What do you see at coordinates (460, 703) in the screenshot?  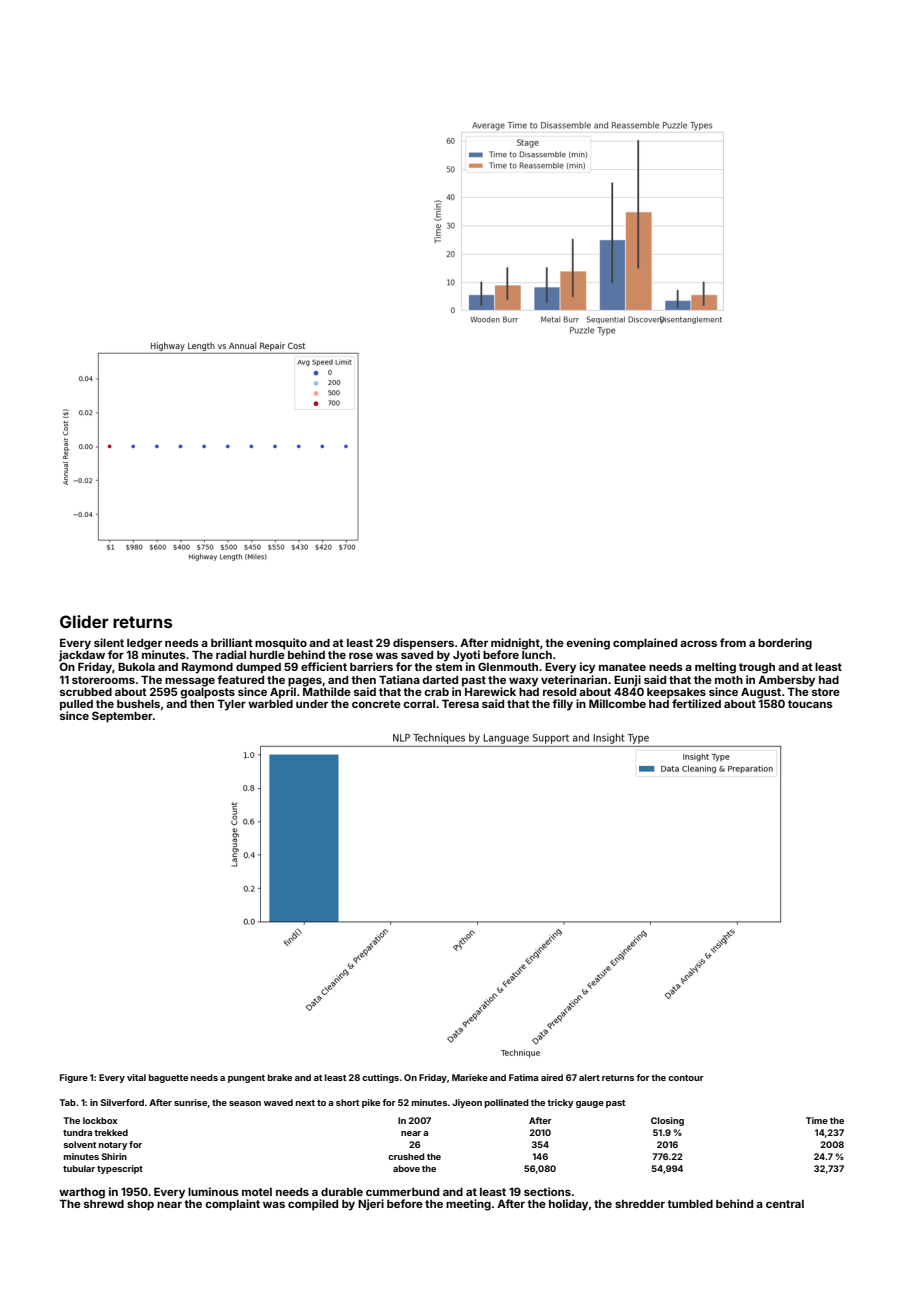 I see `Teresa` at bounding box center [460, 703].
